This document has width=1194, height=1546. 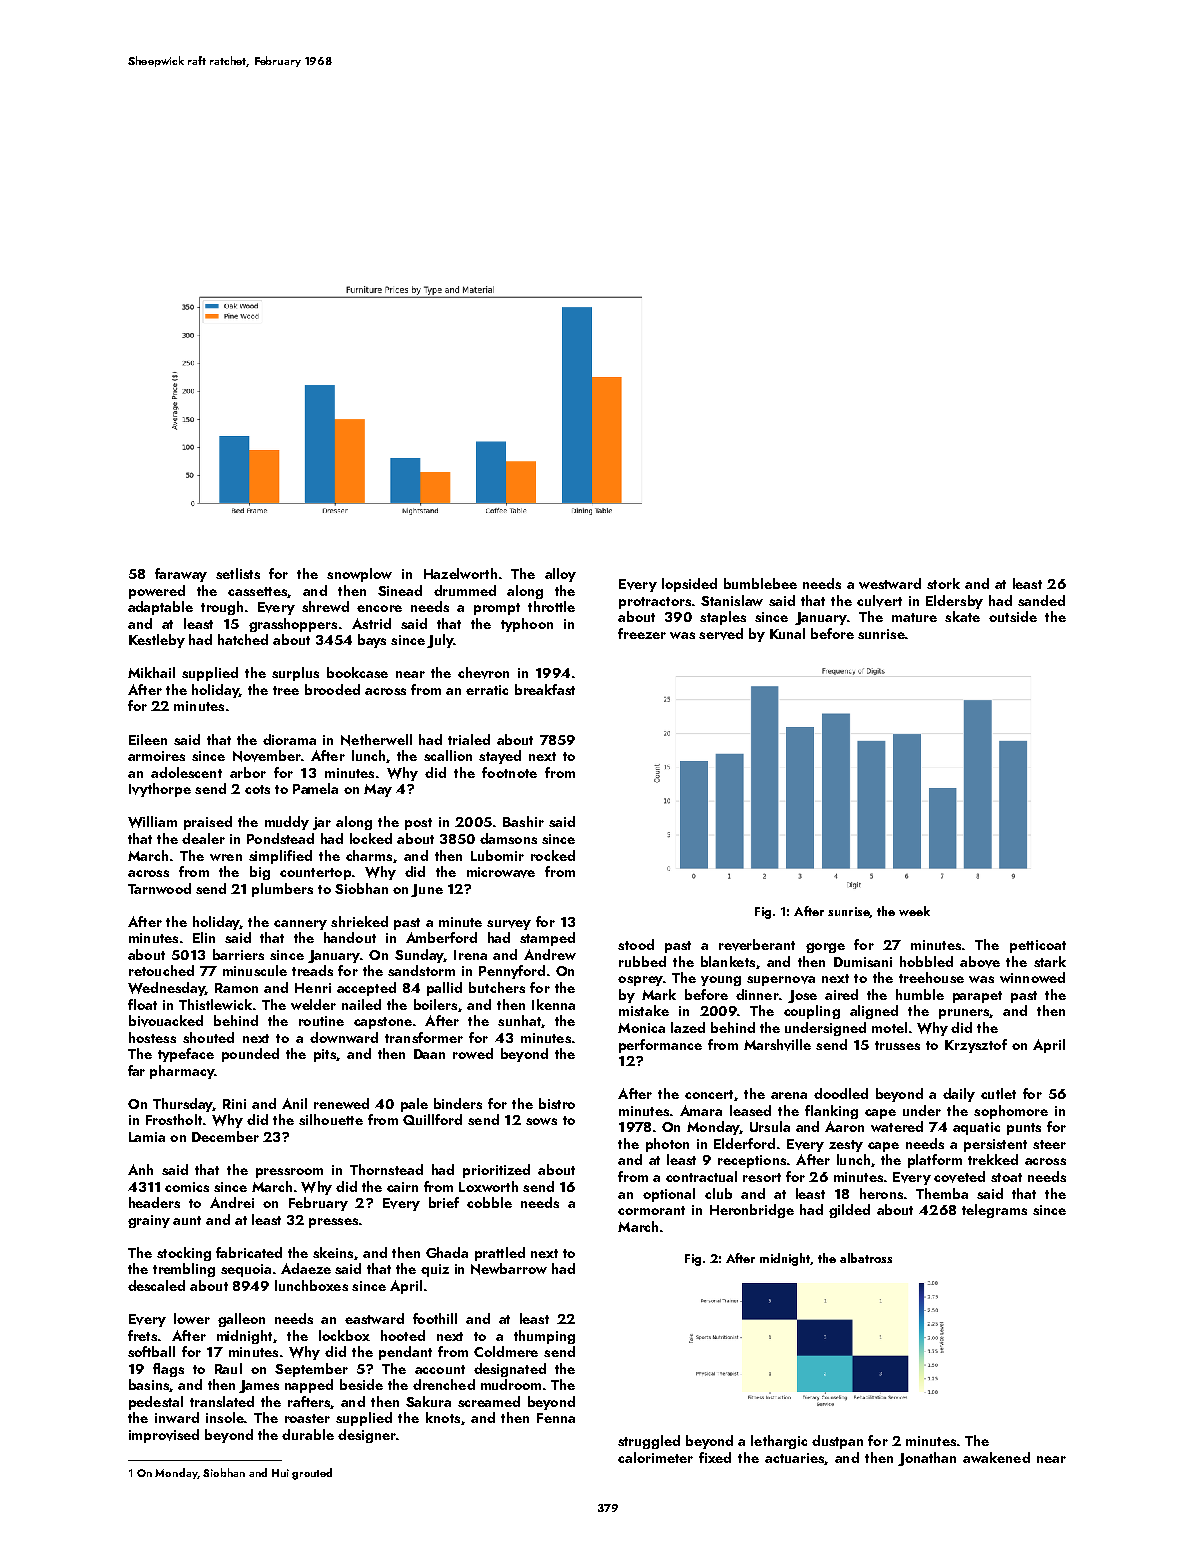 I want to click on binders, so click(x=458, y=1103).
